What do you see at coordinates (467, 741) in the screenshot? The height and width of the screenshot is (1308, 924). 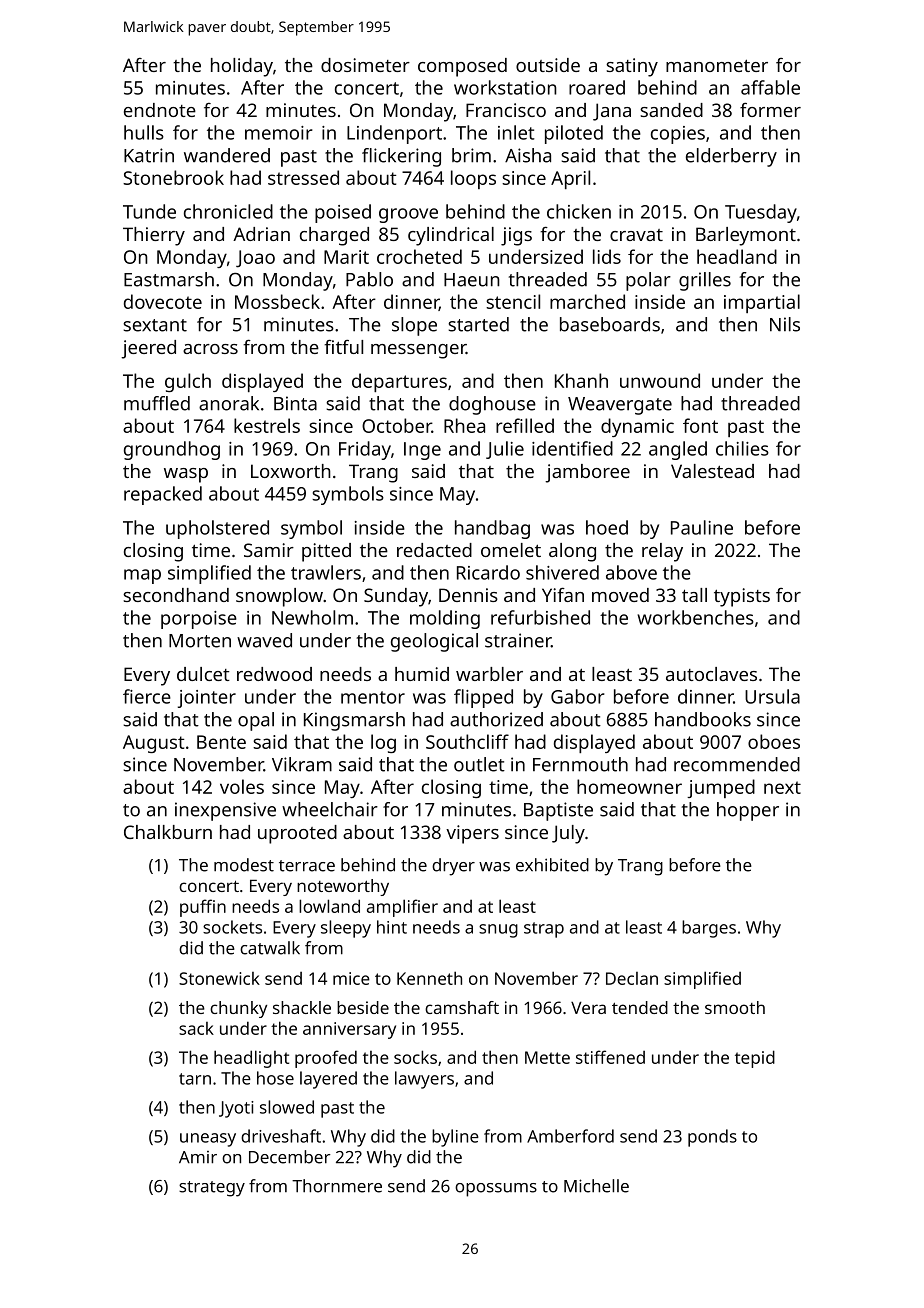 I see `Southcliff` at bounding box center [467, 741].
